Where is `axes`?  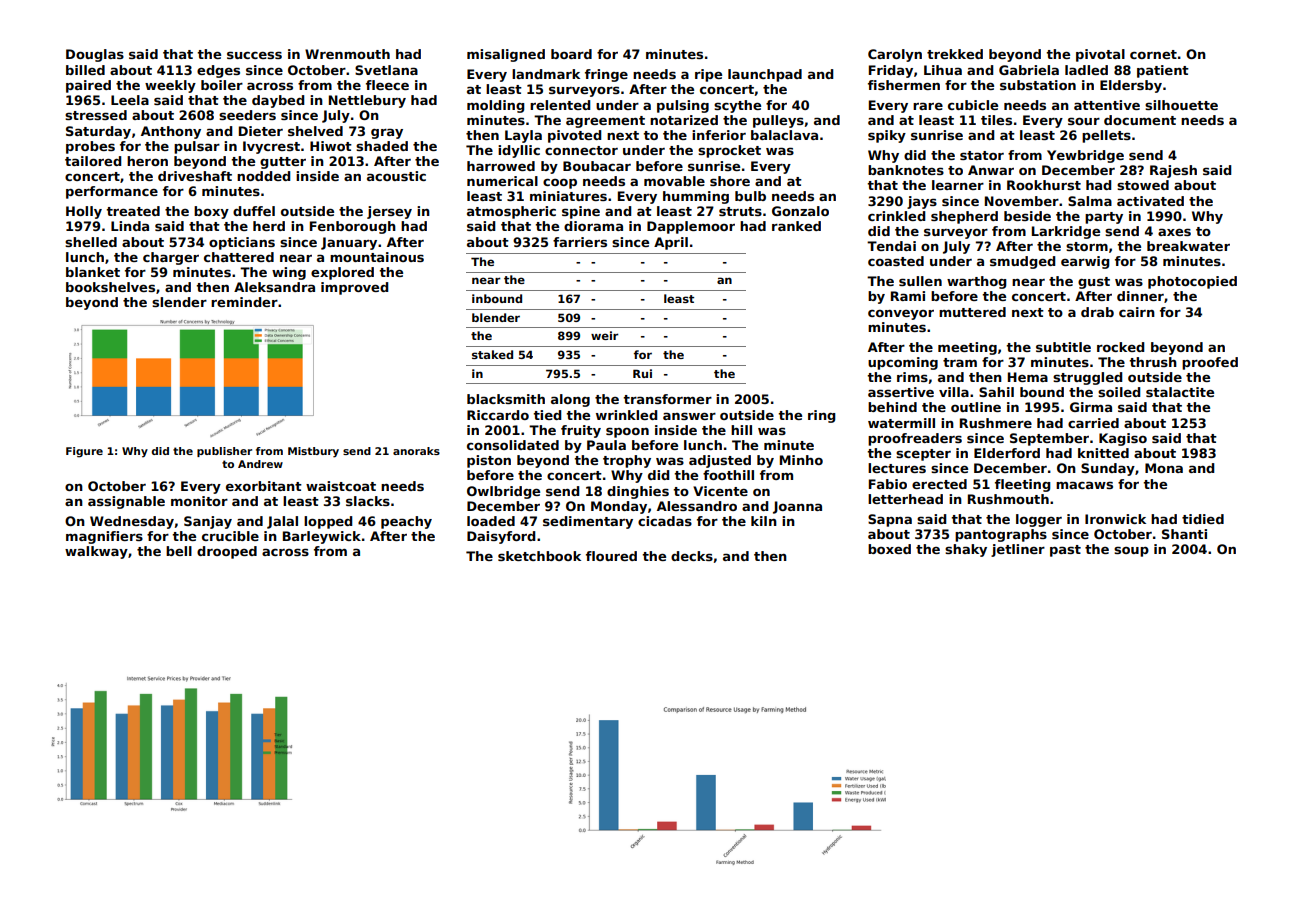 axes is located at coordinates (1174, 232).
